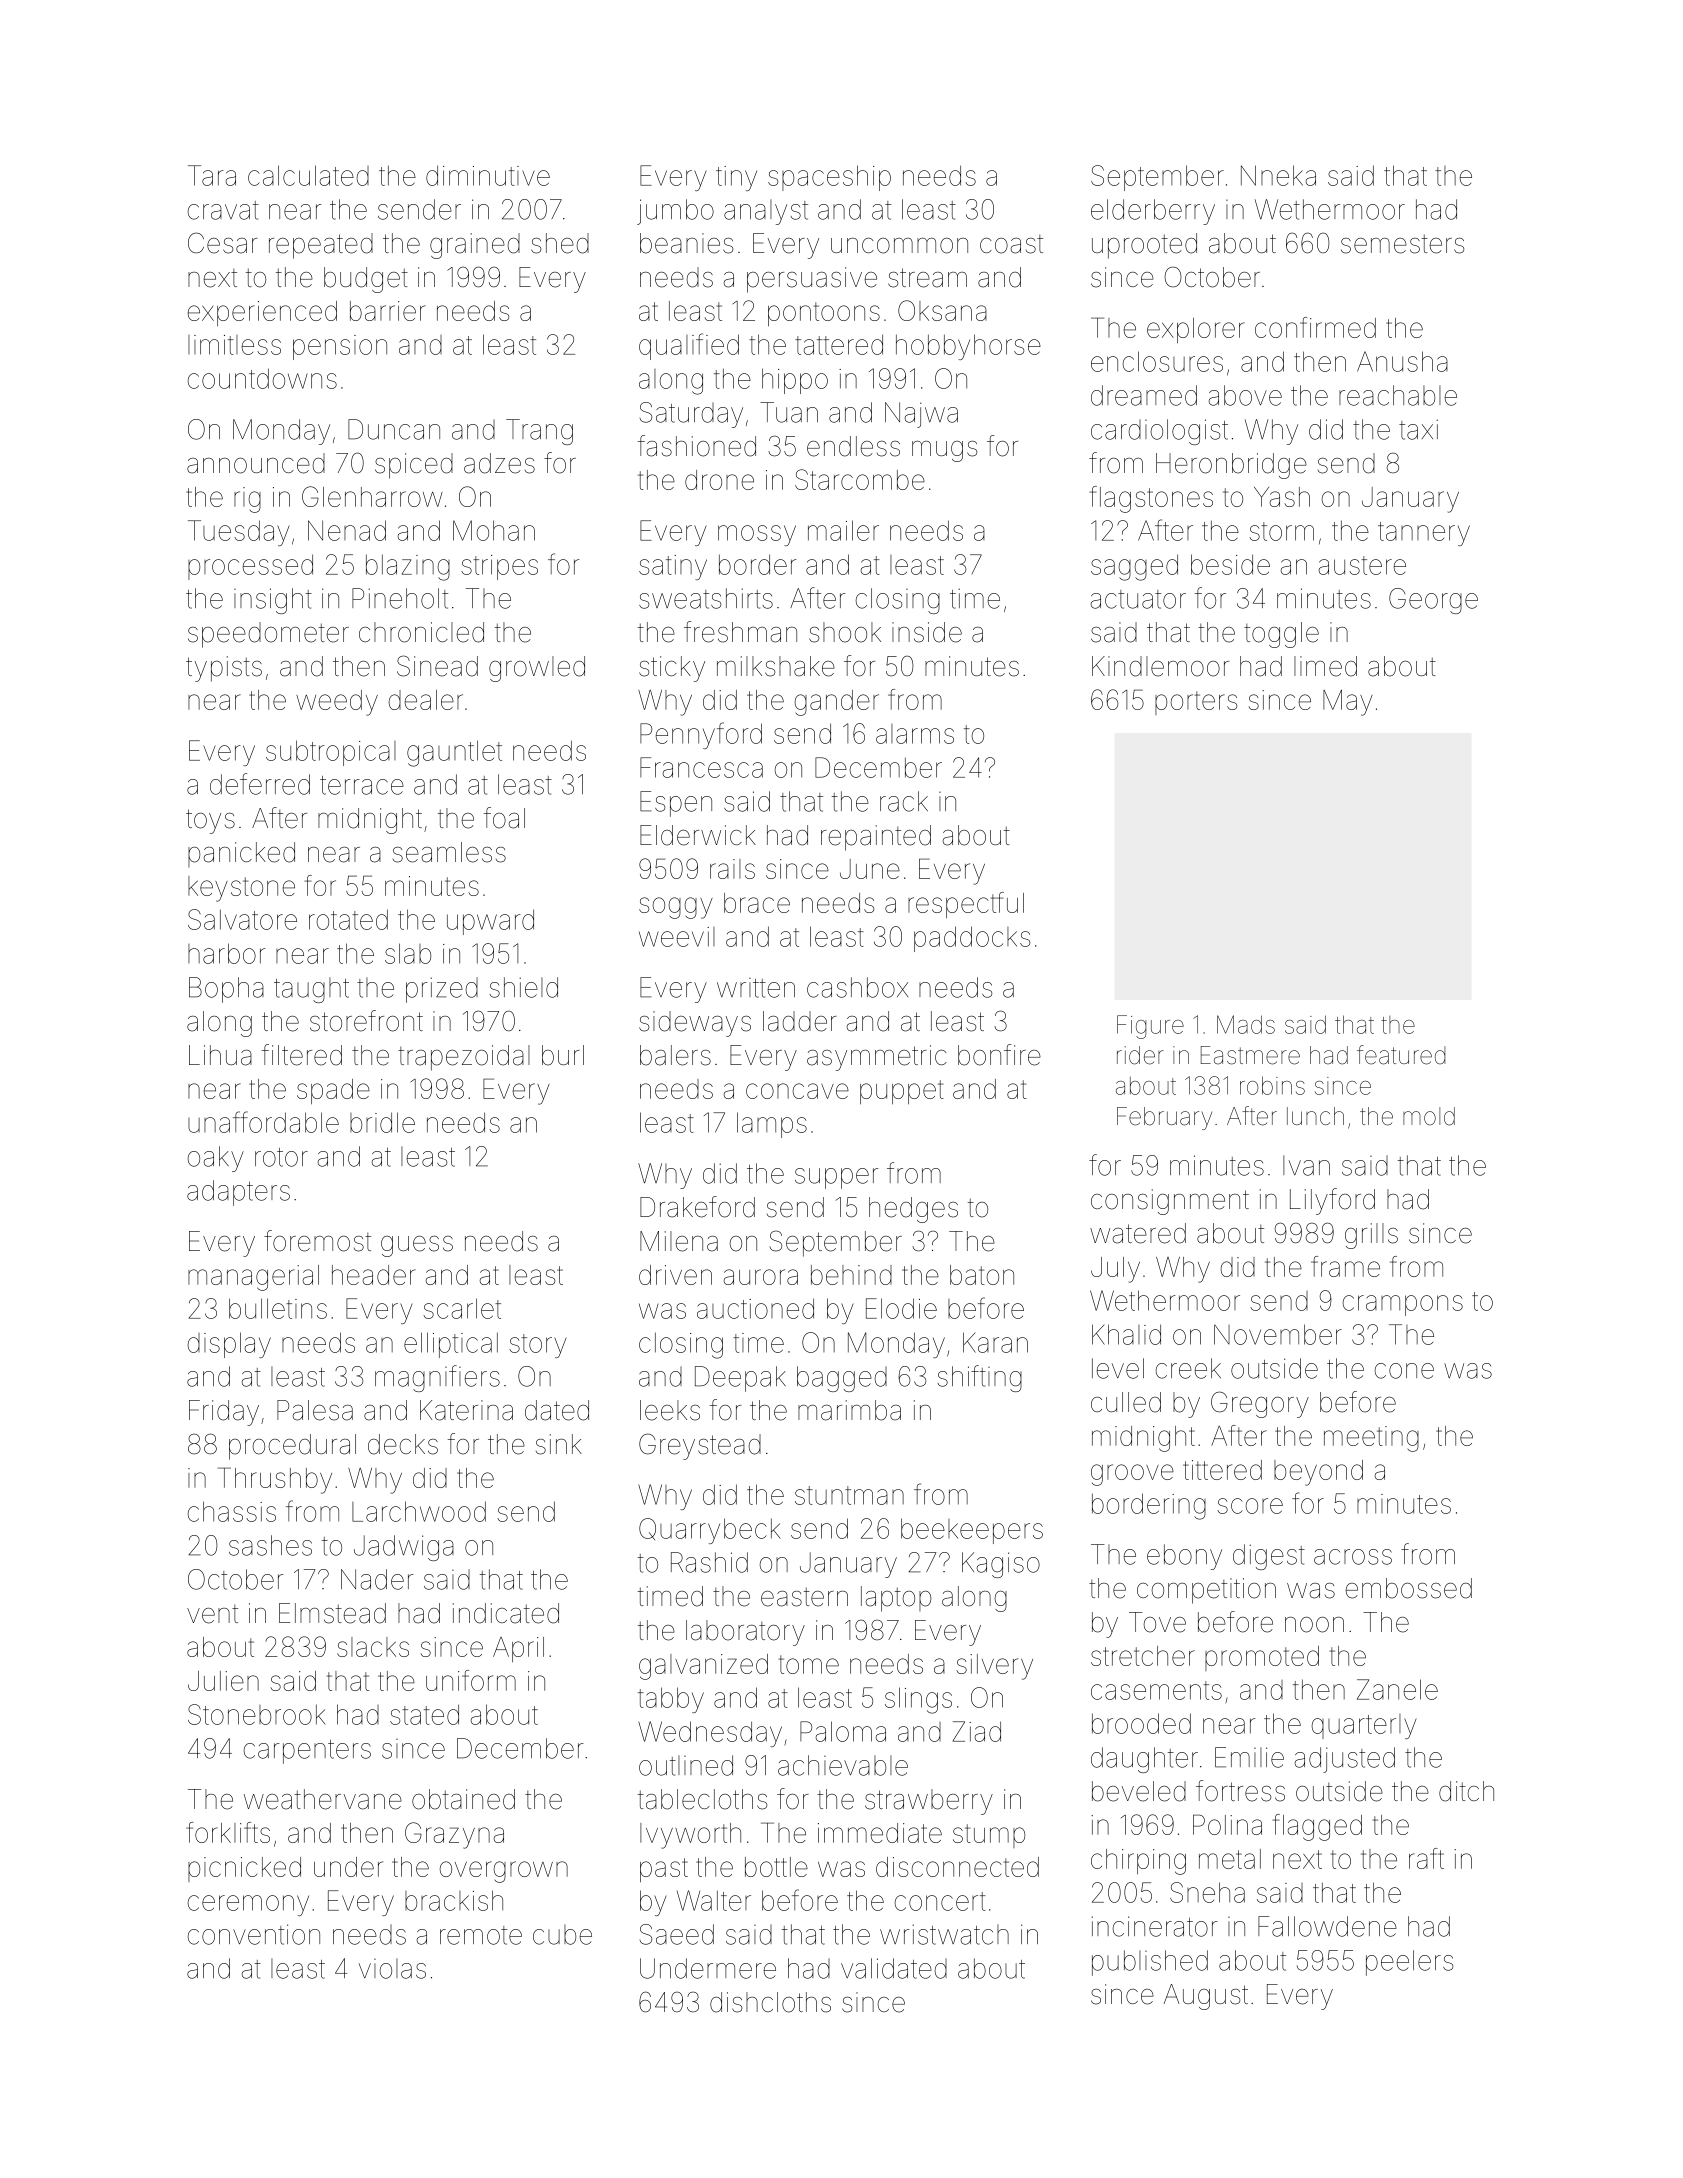 The width and height of the document is (1683, 2178). What do you see at coordinates (278, 1308) in the document?
I see `bulletins` at bounding box center [278, 1308].
